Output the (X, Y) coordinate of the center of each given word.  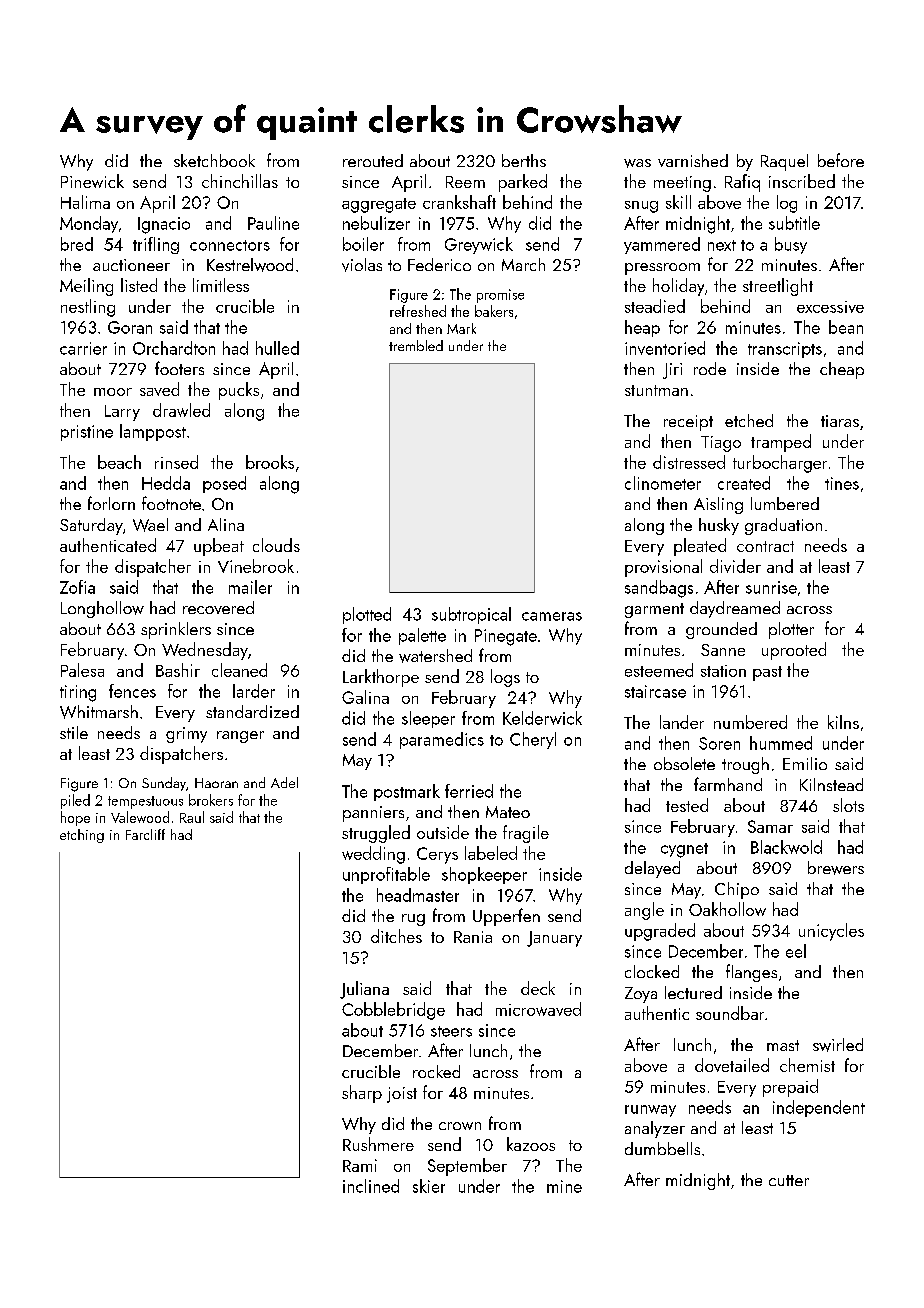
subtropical (471, 615)
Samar (770, 826)
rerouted (373, 160)
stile (74, 732)
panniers (373, 814)
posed (224, 484)
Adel (284, 782)
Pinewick (92, 181)
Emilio (805, 763)
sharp (362, 1094)
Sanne (723, 650)
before (841, 160)
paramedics (442, 740)
